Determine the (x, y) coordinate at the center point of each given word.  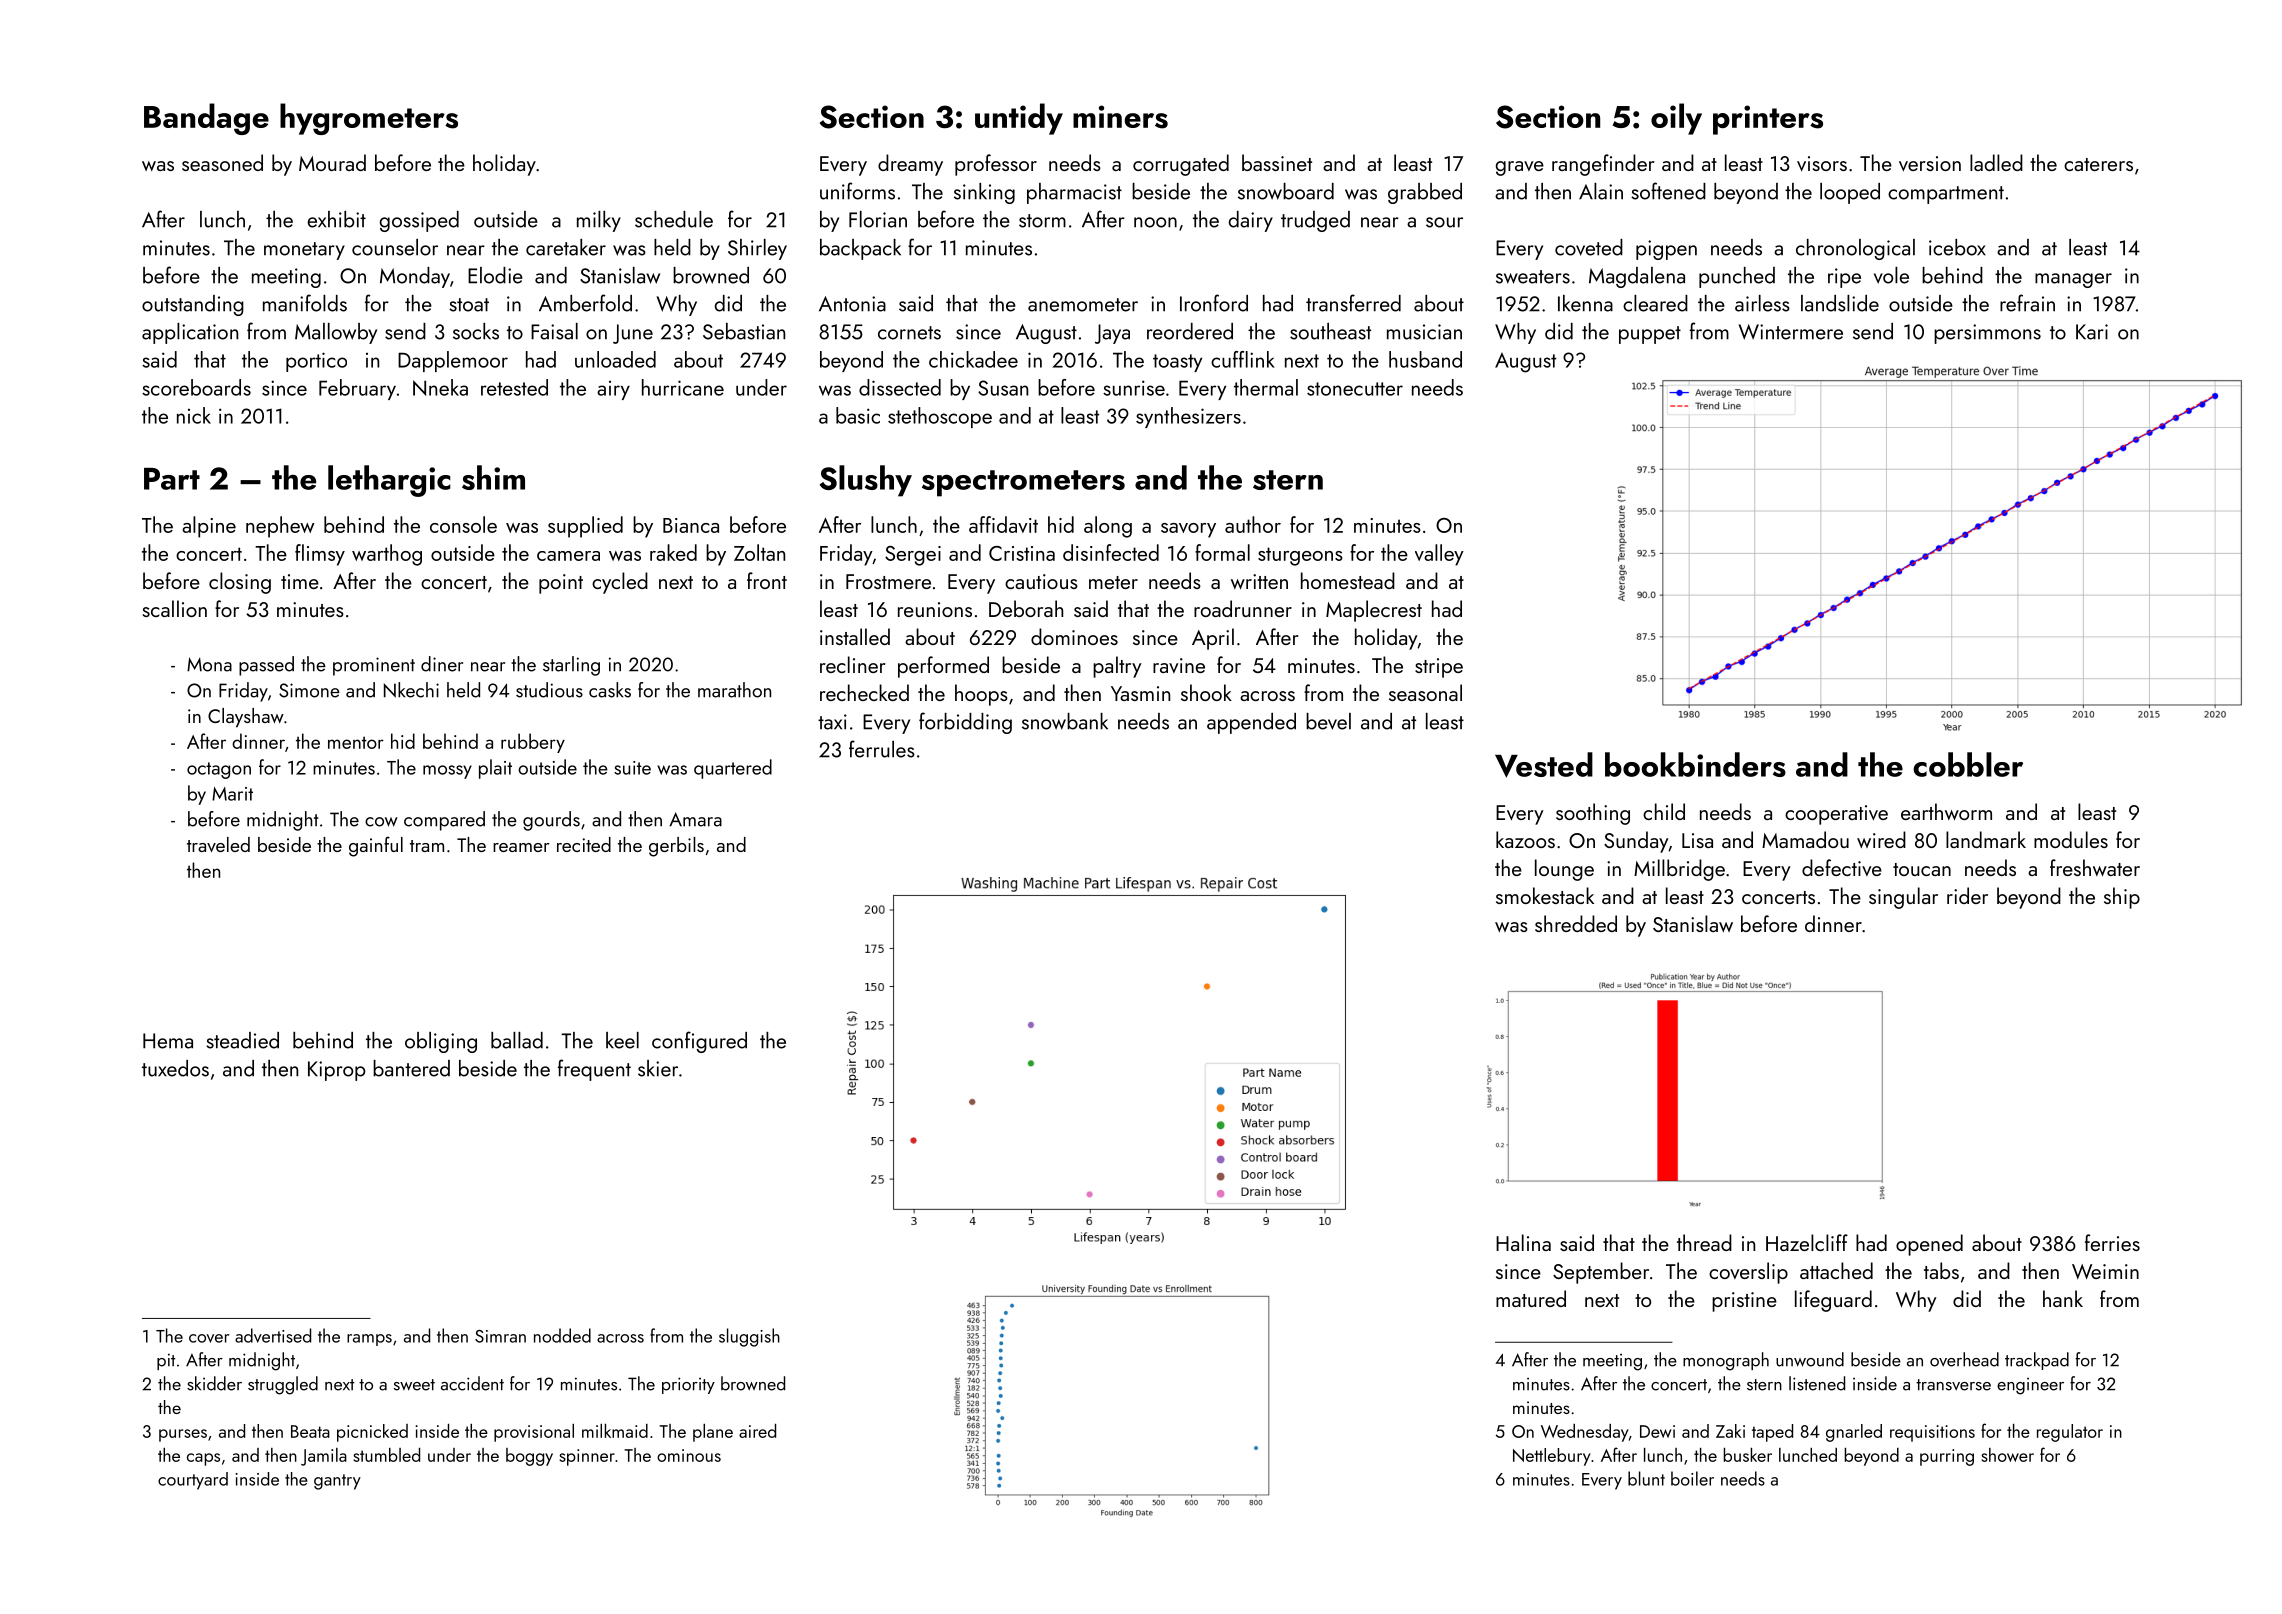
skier (658, 1068)
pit (166, 1361)
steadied (242, 1040)
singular (1903, 898)
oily (1676, 119)
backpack (860, 249)
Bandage (206, 119)
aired (757, 1431)
